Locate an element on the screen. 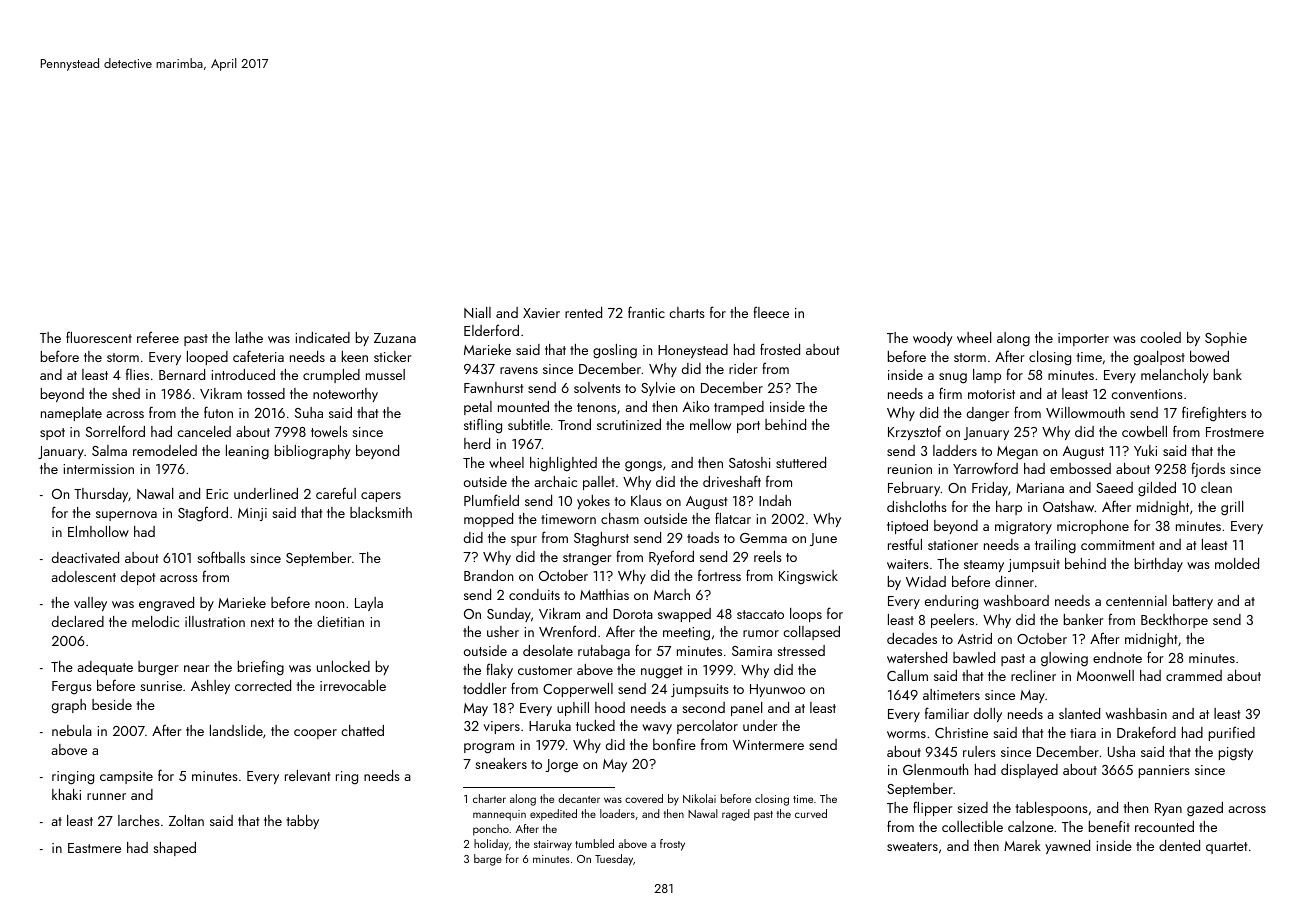 The image size is (1308, 924). barge is located at coordinates (488, 860).
